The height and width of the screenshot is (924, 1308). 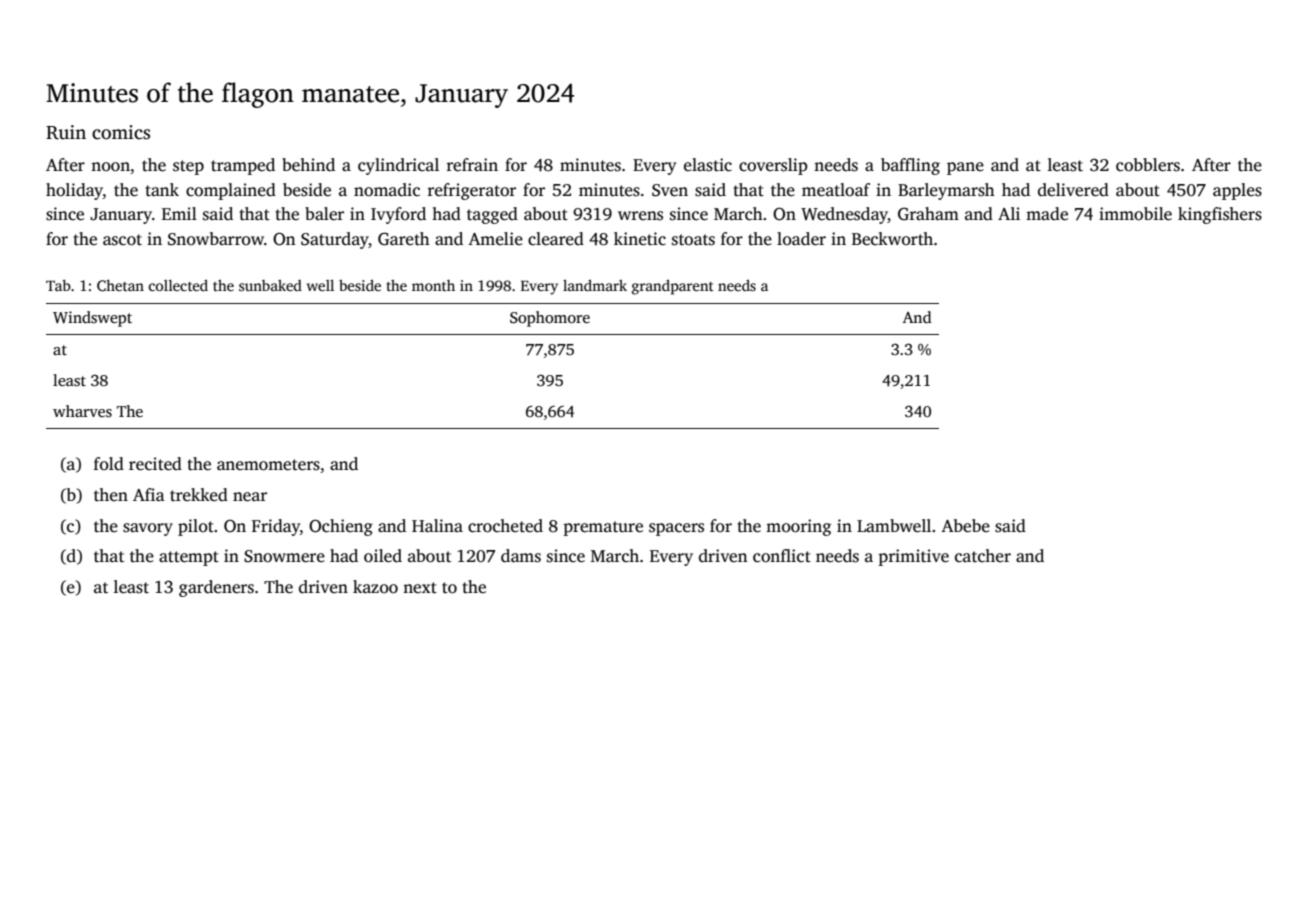 What do you see at coordinates (1073, 190) in the screenshot?
I see `delivered` at bounding box center [1073, 190].
